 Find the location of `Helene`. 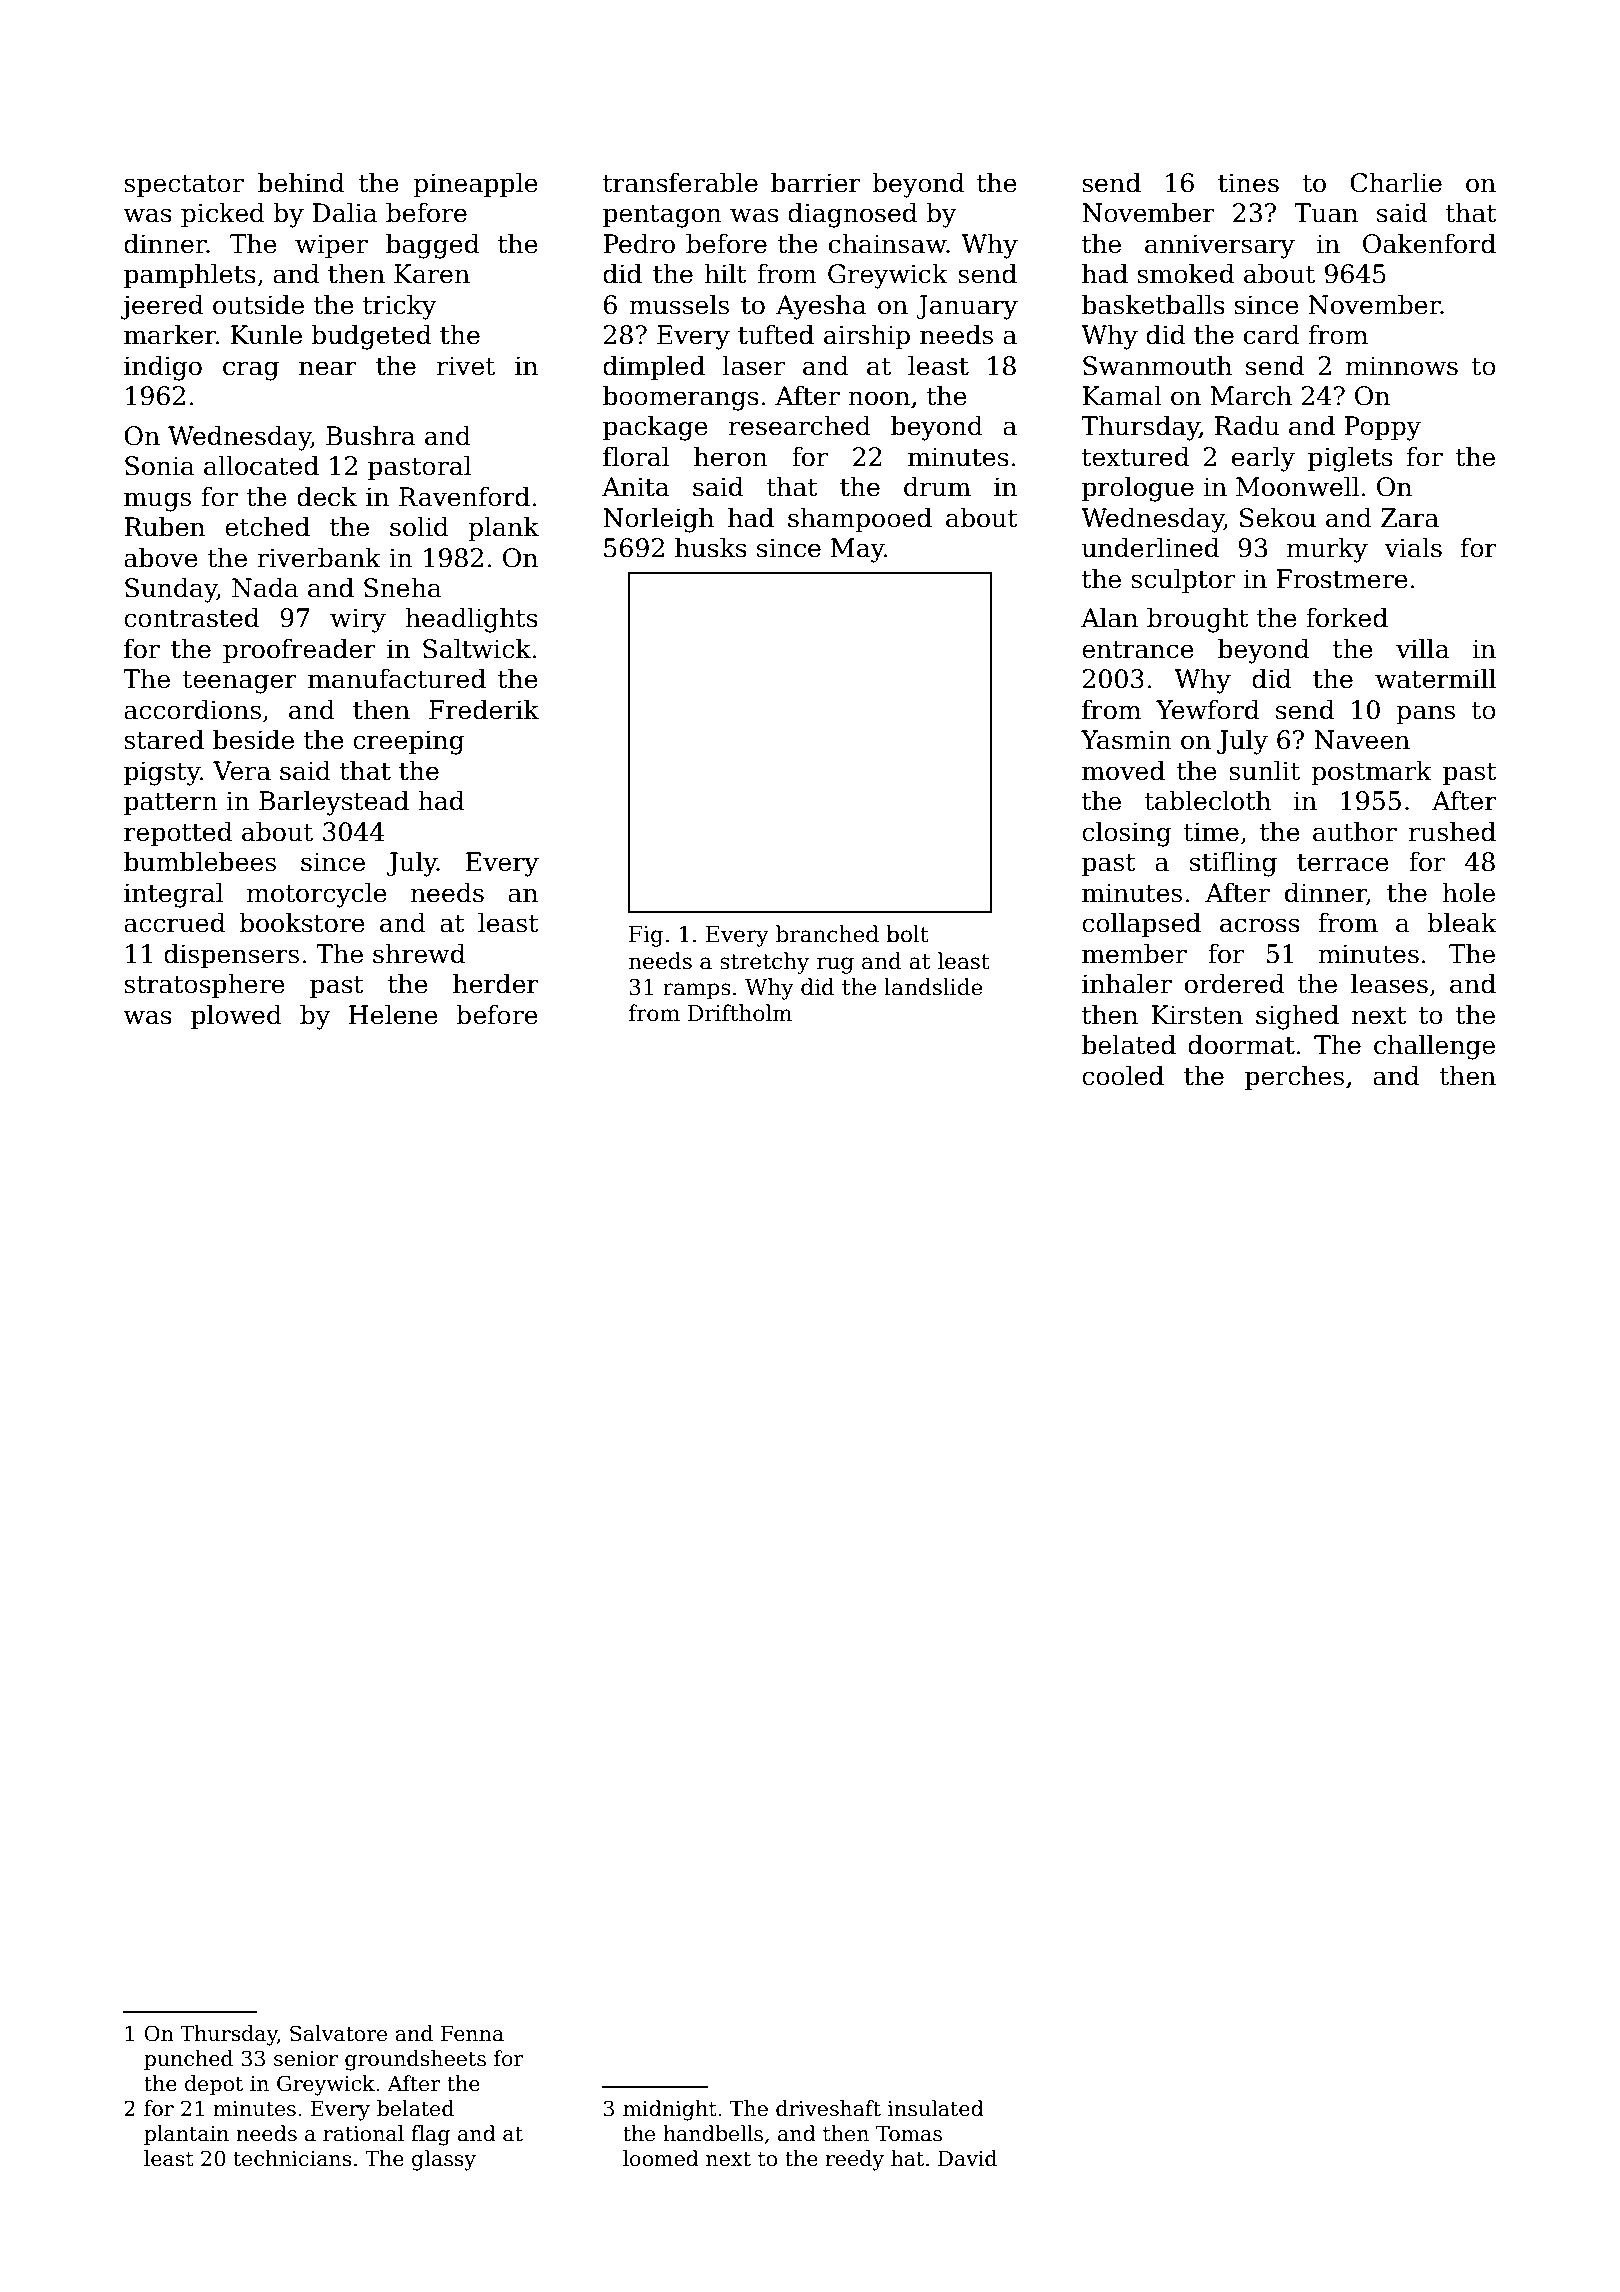

Helene is located at coordinates (393, 1014).
